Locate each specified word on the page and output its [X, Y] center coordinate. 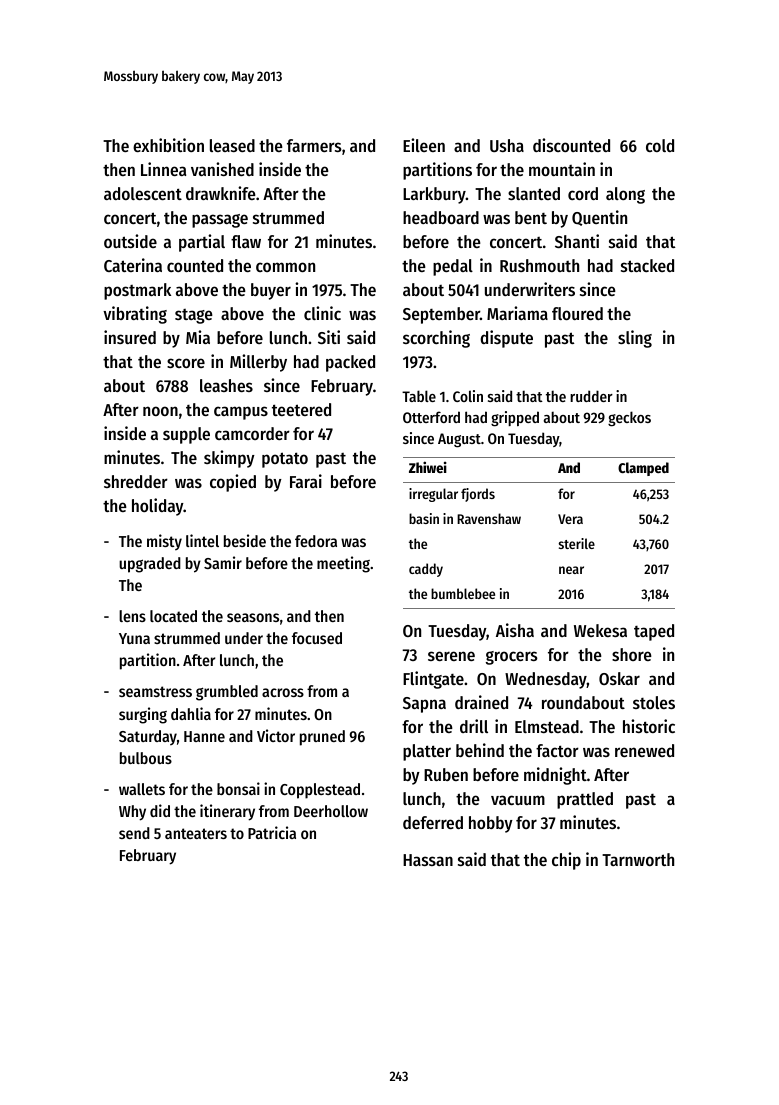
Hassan [428, 860]
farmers [314, 145]
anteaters [196, 833]
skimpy [229, 459]
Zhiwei [428, 467]
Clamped [643, 469]
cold [660, 145]
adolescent [143, 193]
